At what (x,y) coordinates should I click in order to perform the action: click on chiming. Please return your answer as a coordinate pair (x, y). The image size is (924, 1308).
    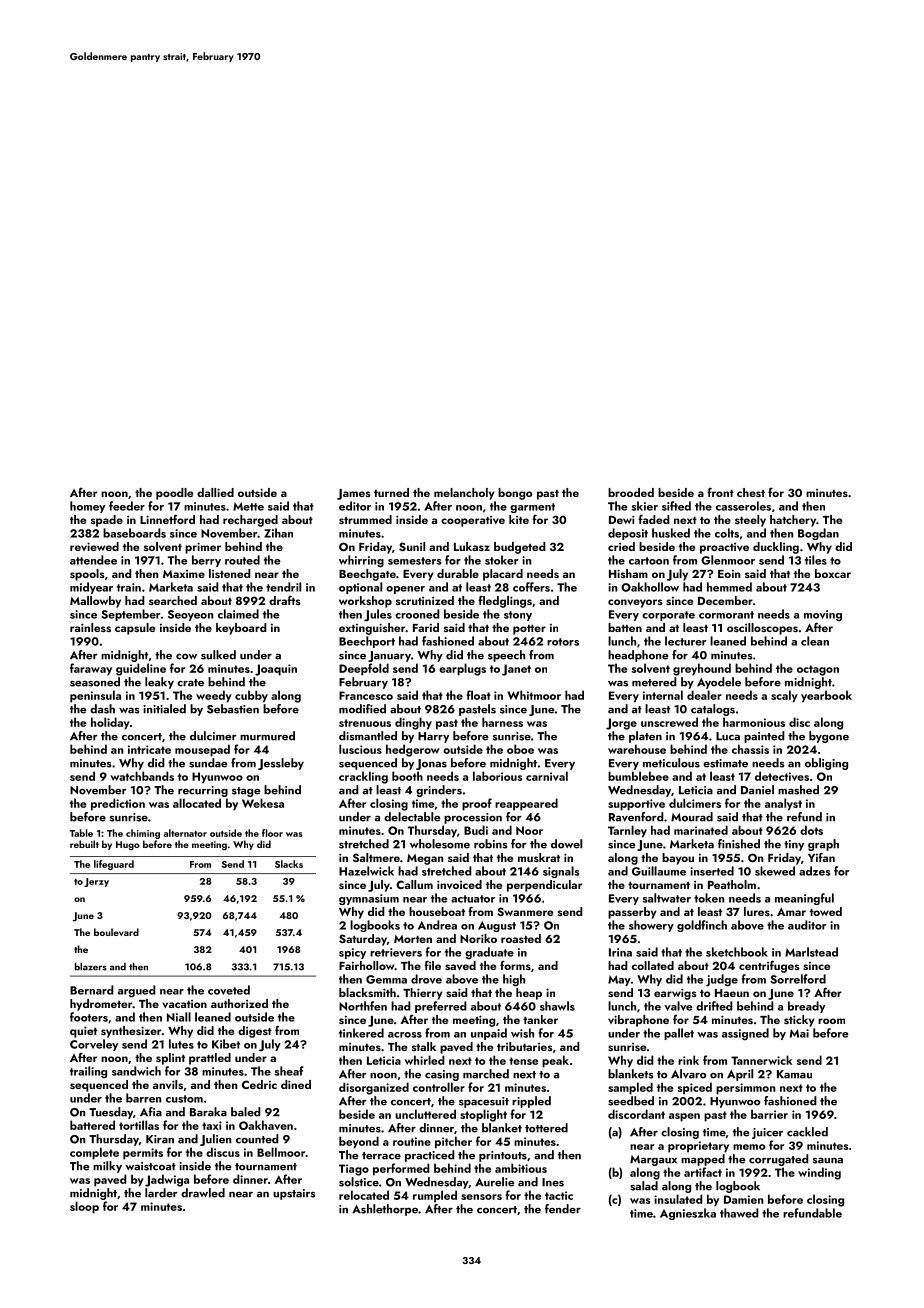
    Looking at the image, I should click on (143, 834).
